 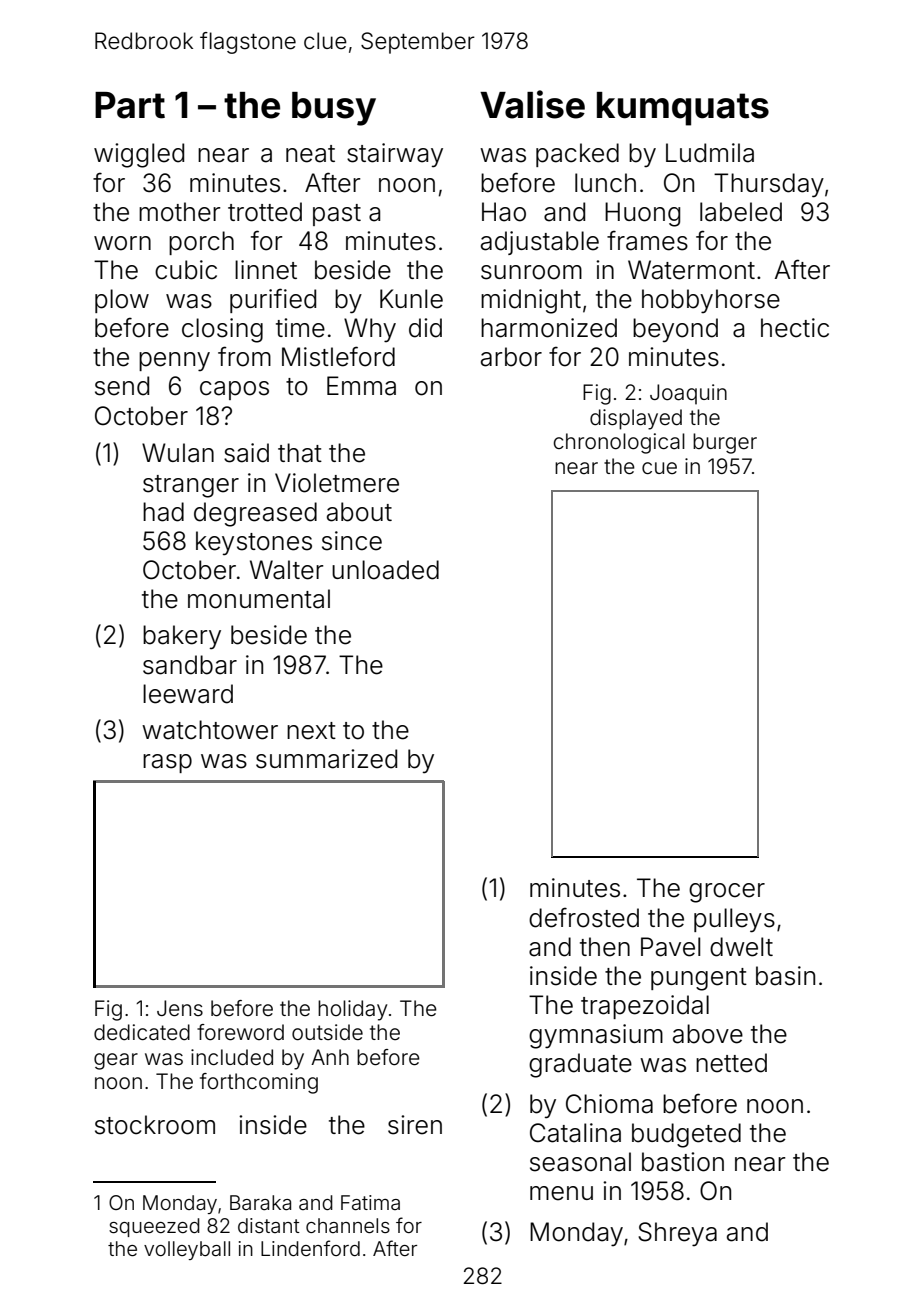 What do you see at coordinates (385, 570) in the screenshot?
I see `unloaded` at bounding box center [385, 570].
